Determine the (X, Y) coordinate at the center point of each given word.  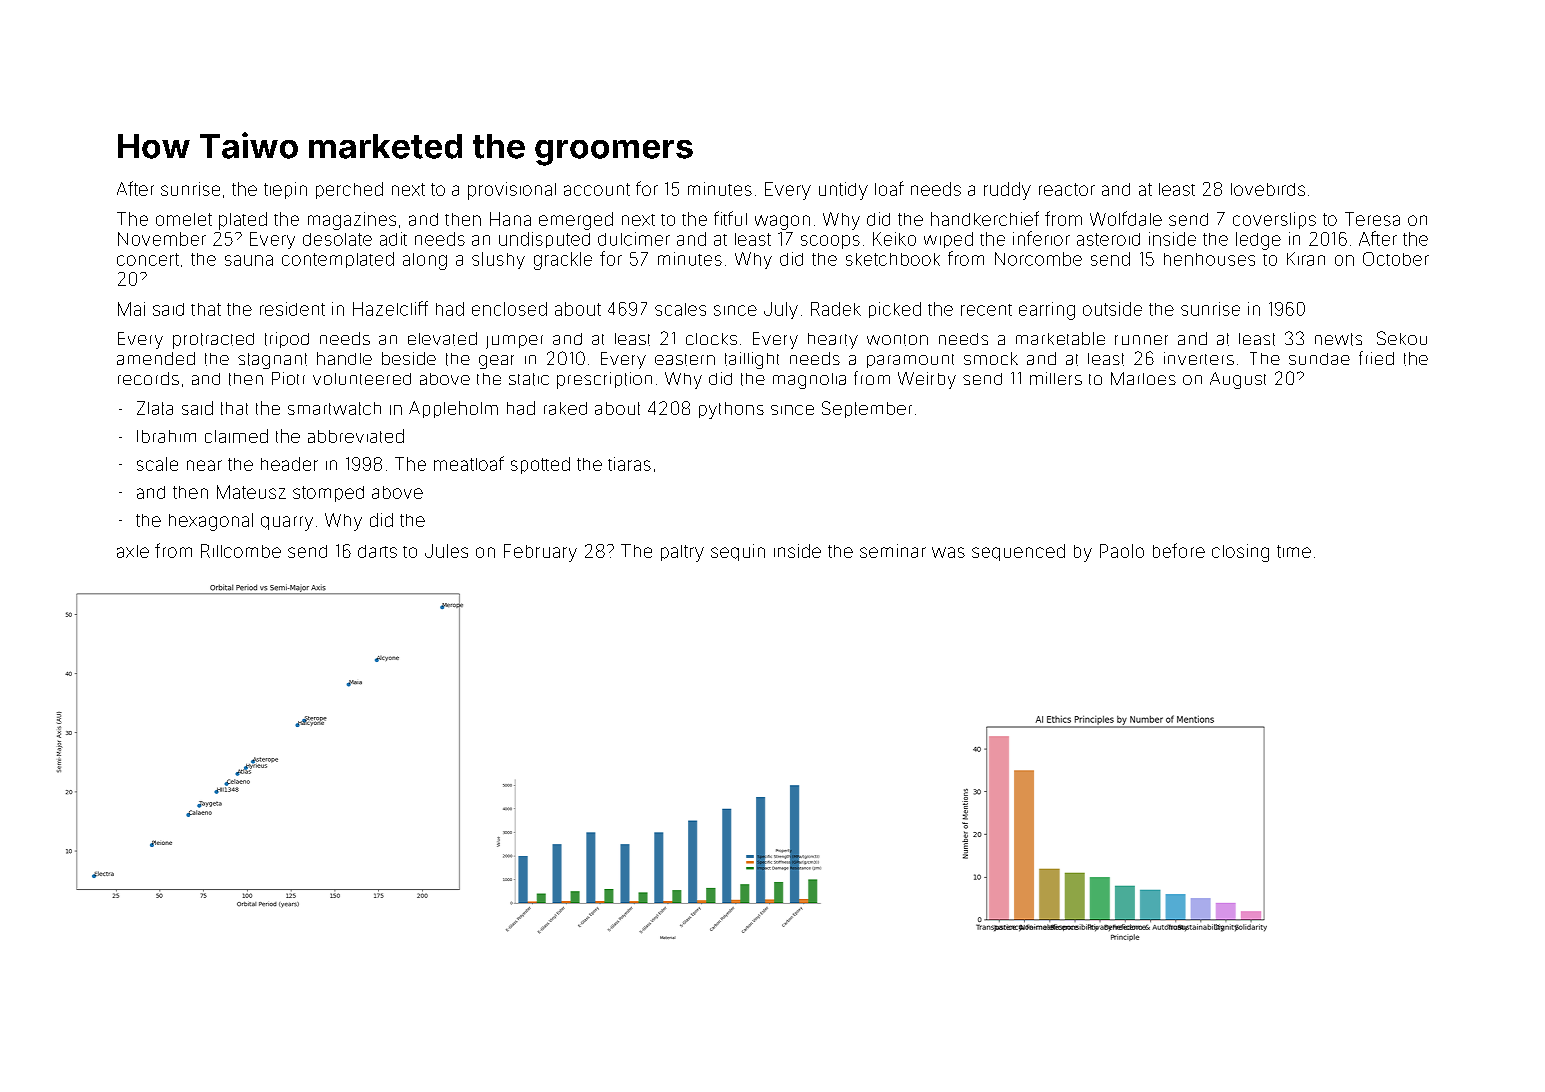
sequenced (1018, 552)
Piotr (288, 378)
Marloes (1143, 378)
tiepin (285, 190)
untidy (843, 191)
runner (1141, 340)
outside (1112, 309)
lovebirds (1268, 189)
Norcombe (1038, 259)
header (289, 464)
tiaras (629, 464)
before (1179, 550)
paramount (910, 361)
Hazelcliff (390, 308)
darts (377, 551)
